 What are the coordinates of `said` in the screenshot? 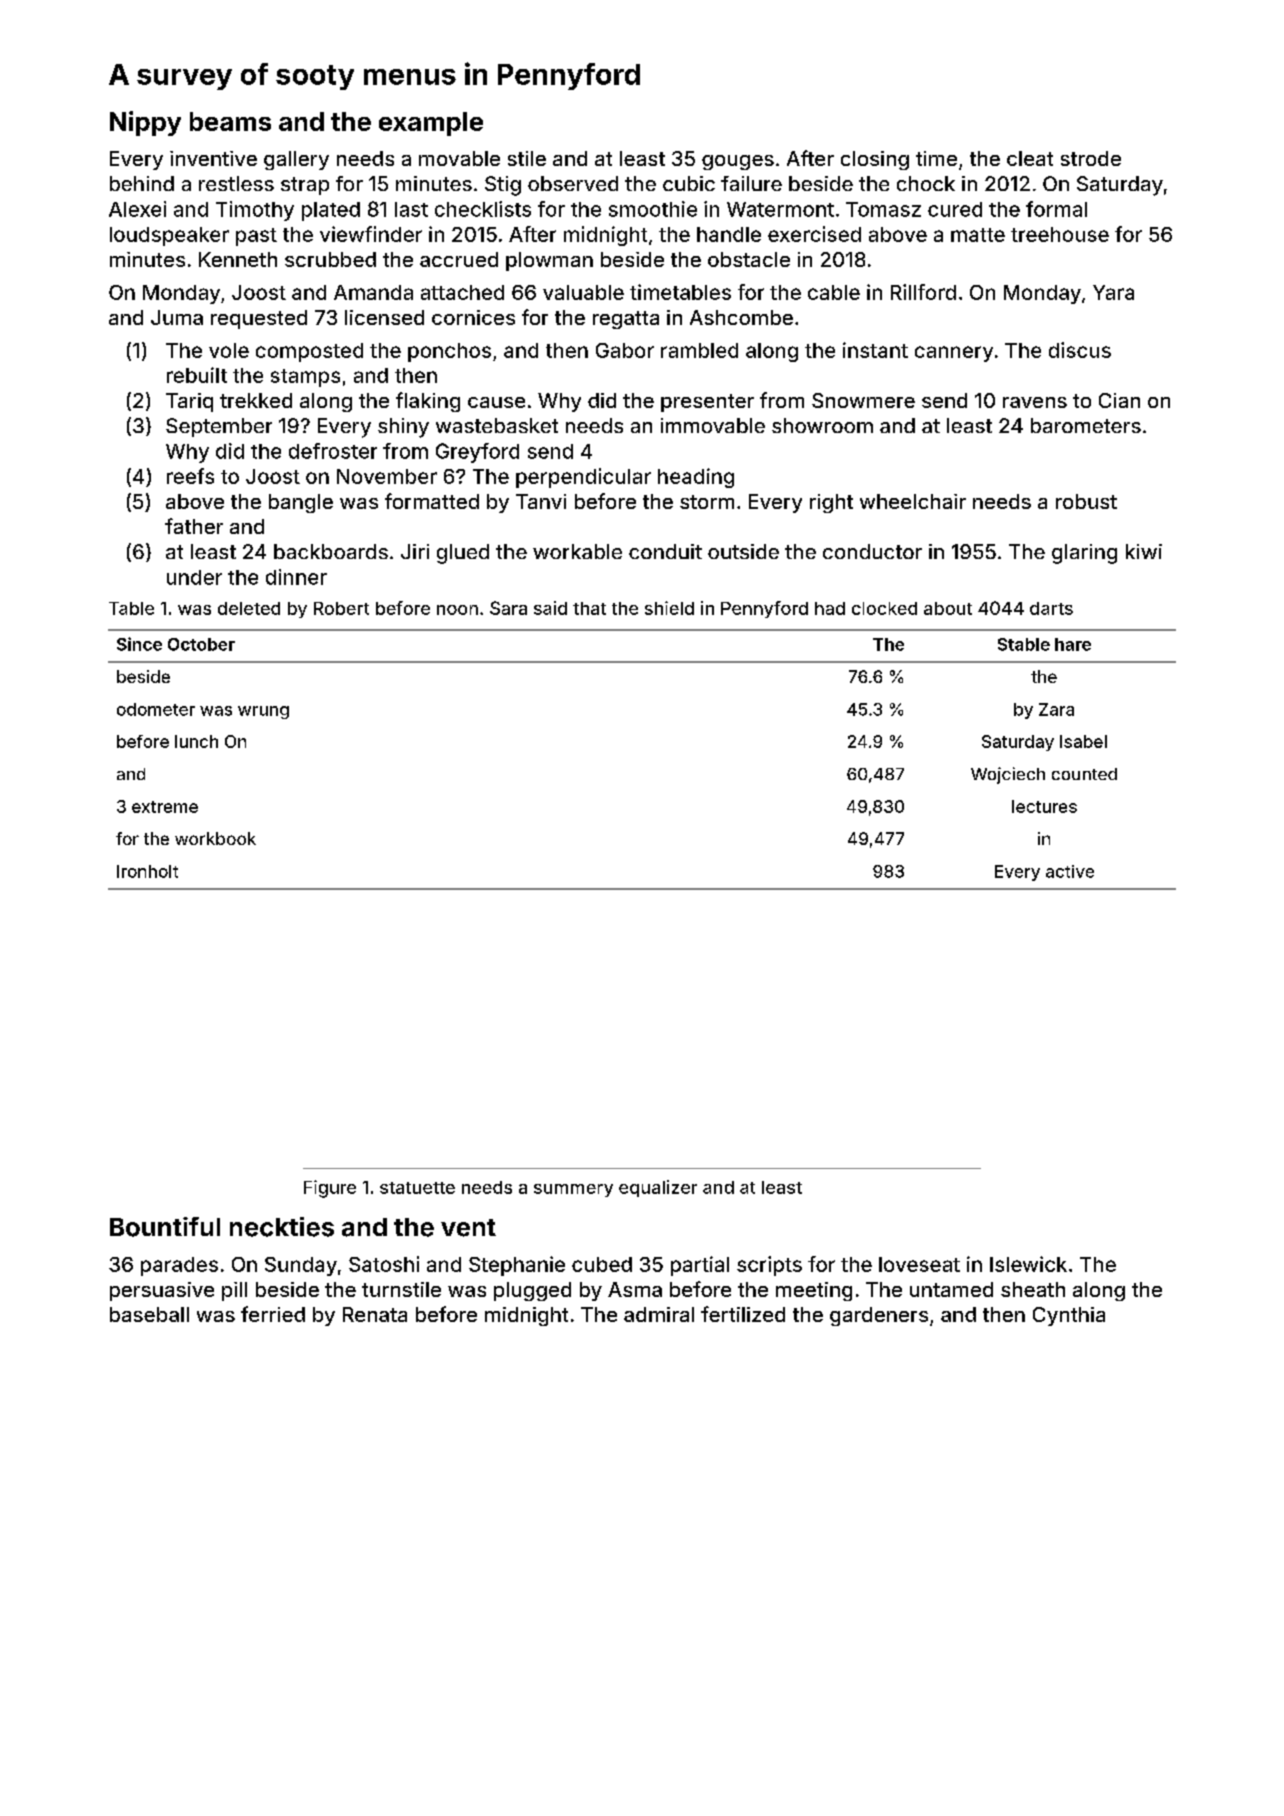 It's located at (550, 608).
